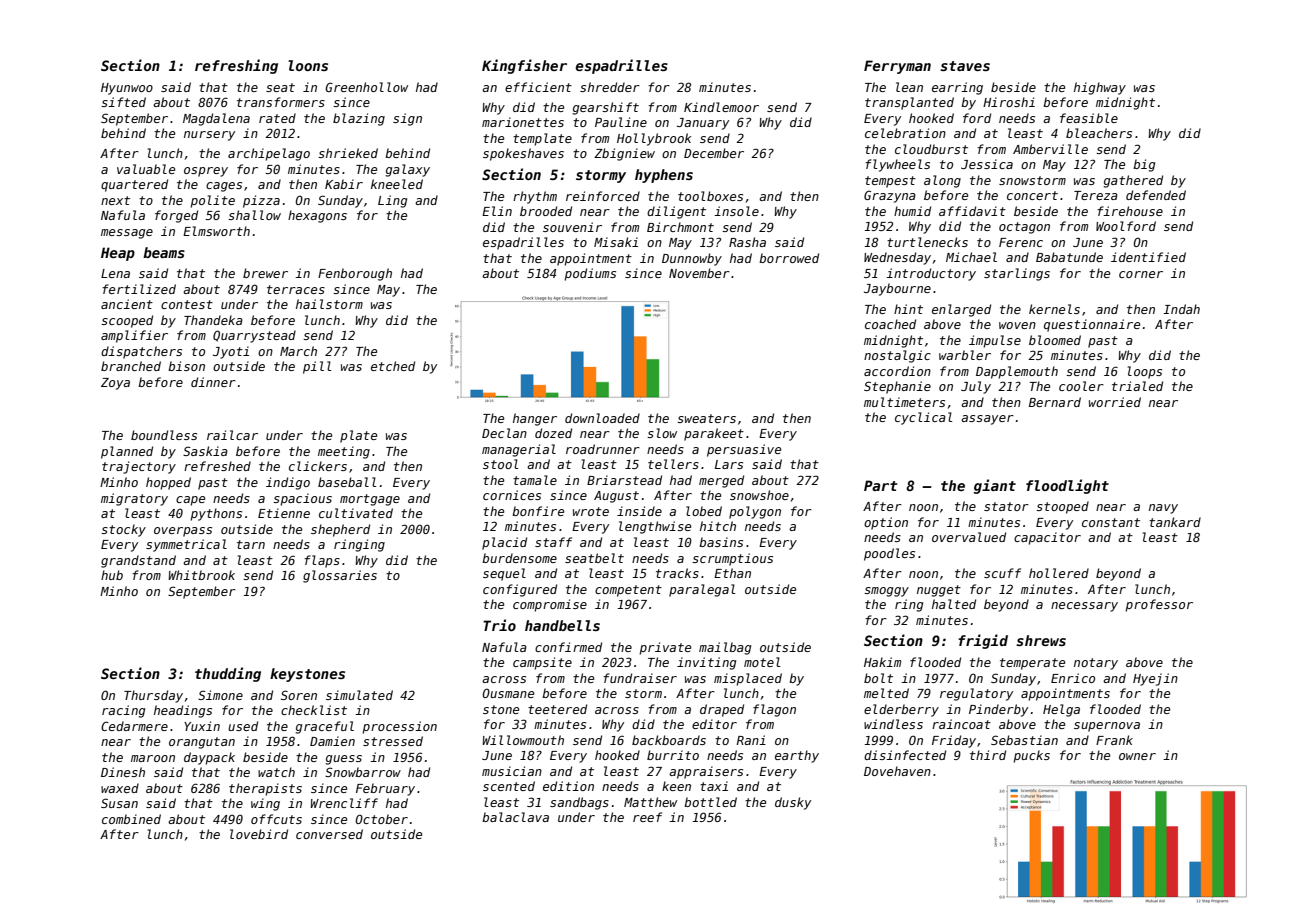 Image resolution: width=1308 pixels, height=924 pixels. Describe the element at coordinates (538, 87) in the image. I see `efficient` at that location.
